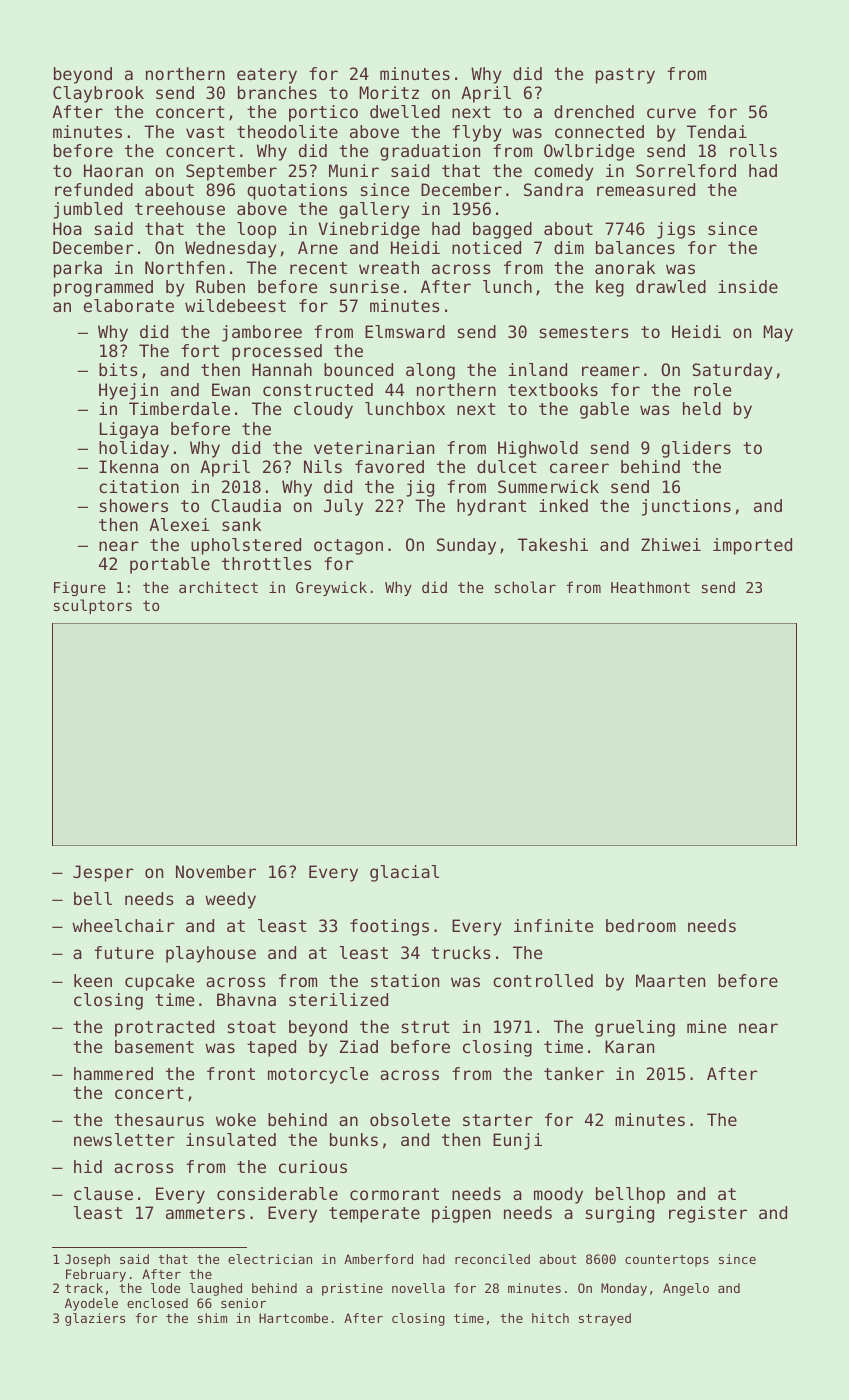 Image resolution: width=849 pixels, height=1400 pixels. Describe the element at coordinates (477, 133) in the screenshot. I see `flyby` at that location.
